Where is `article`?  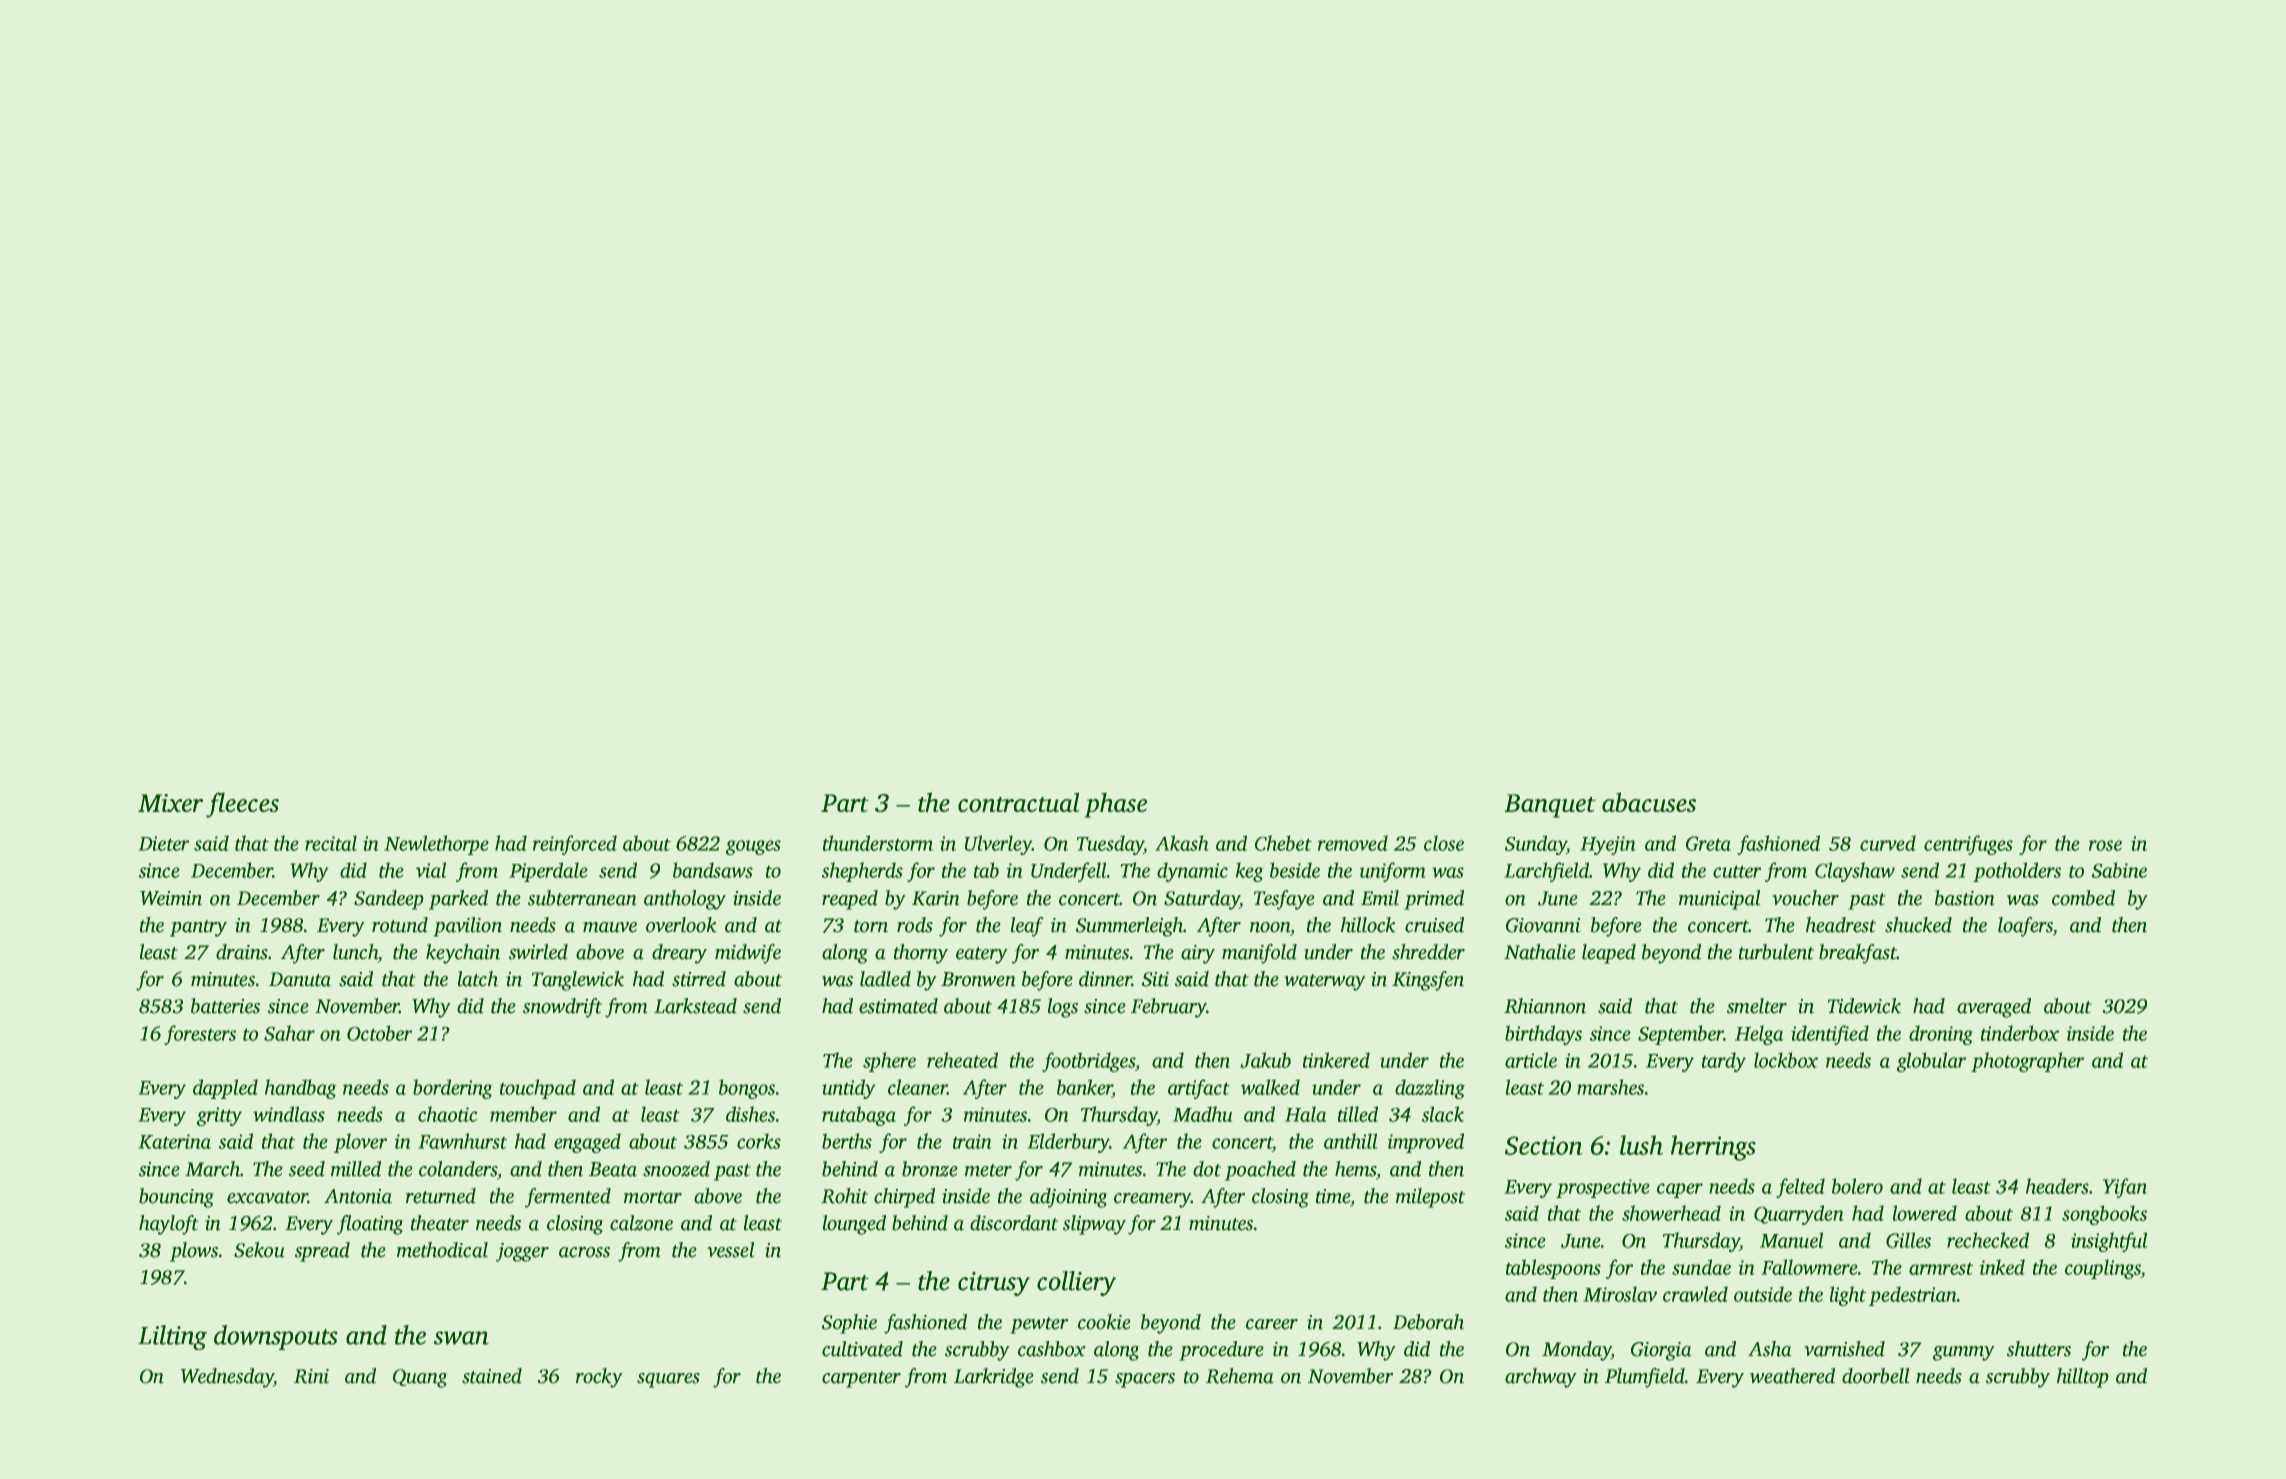 article is located at coordinates (1531, 1060).
